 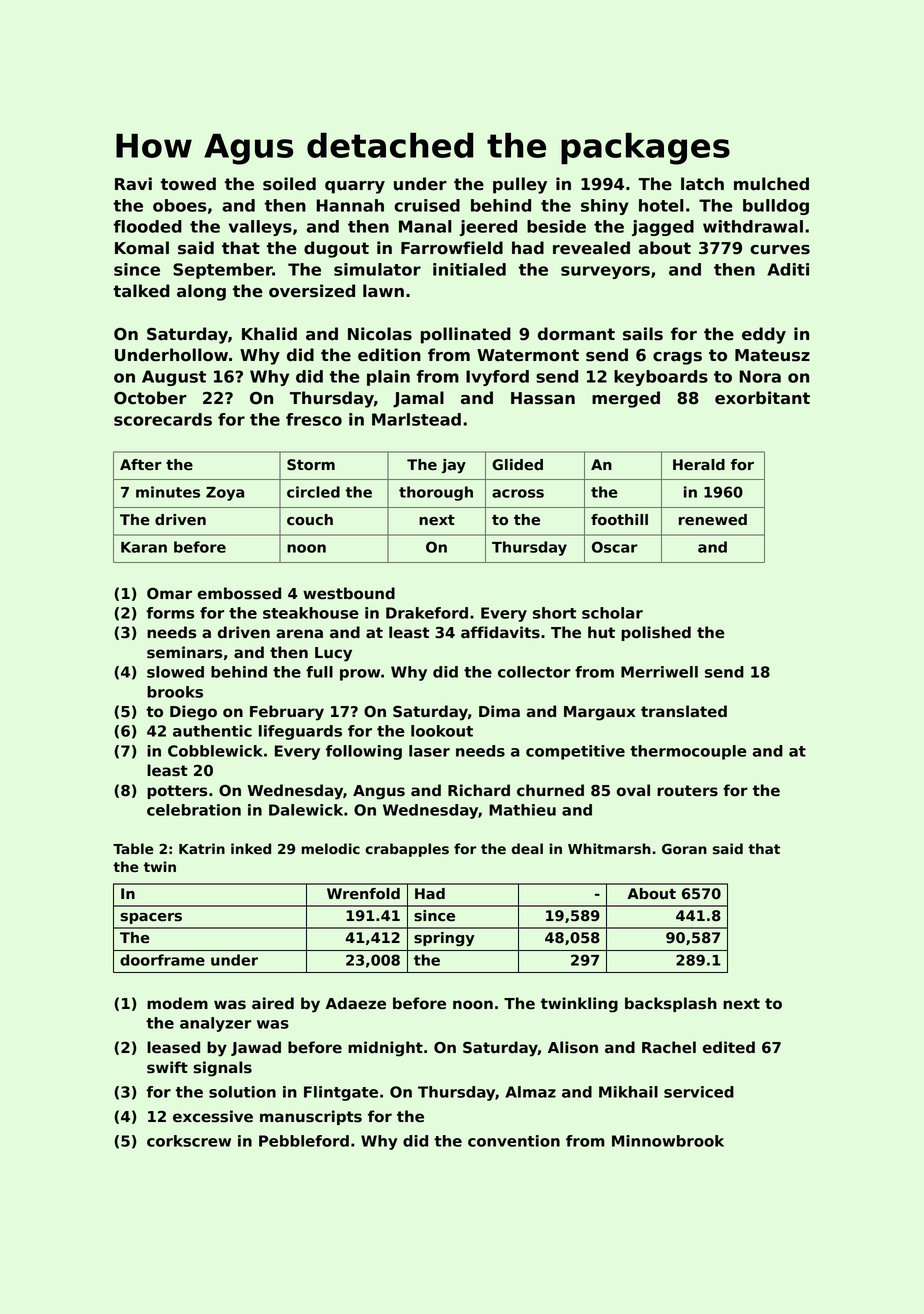 What do you see at coordinates (668, 1141) in the page?
I see `Minnowbrook` at bounding box center [668, 1141].
